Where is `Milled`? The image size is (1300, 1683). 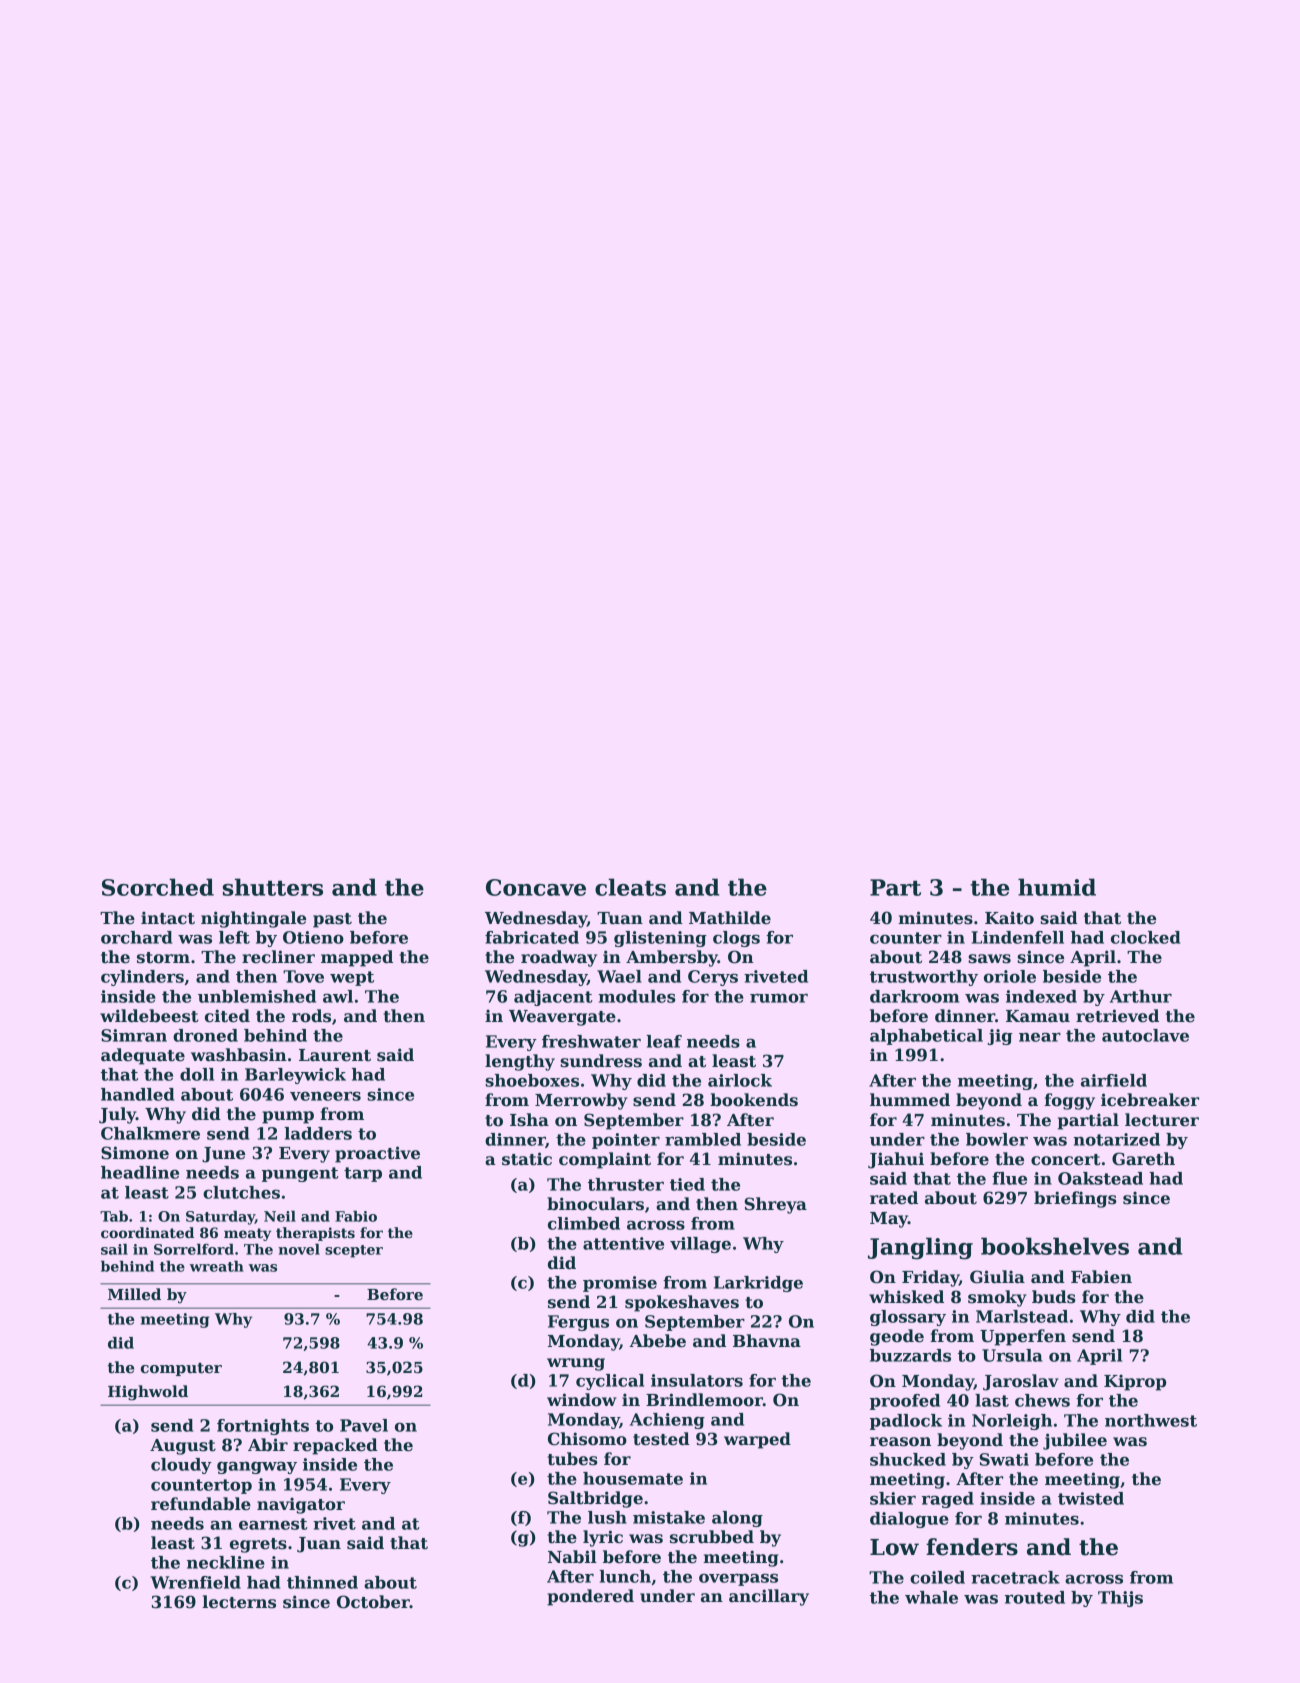
Milled is located at coordinates (134, 1294).
